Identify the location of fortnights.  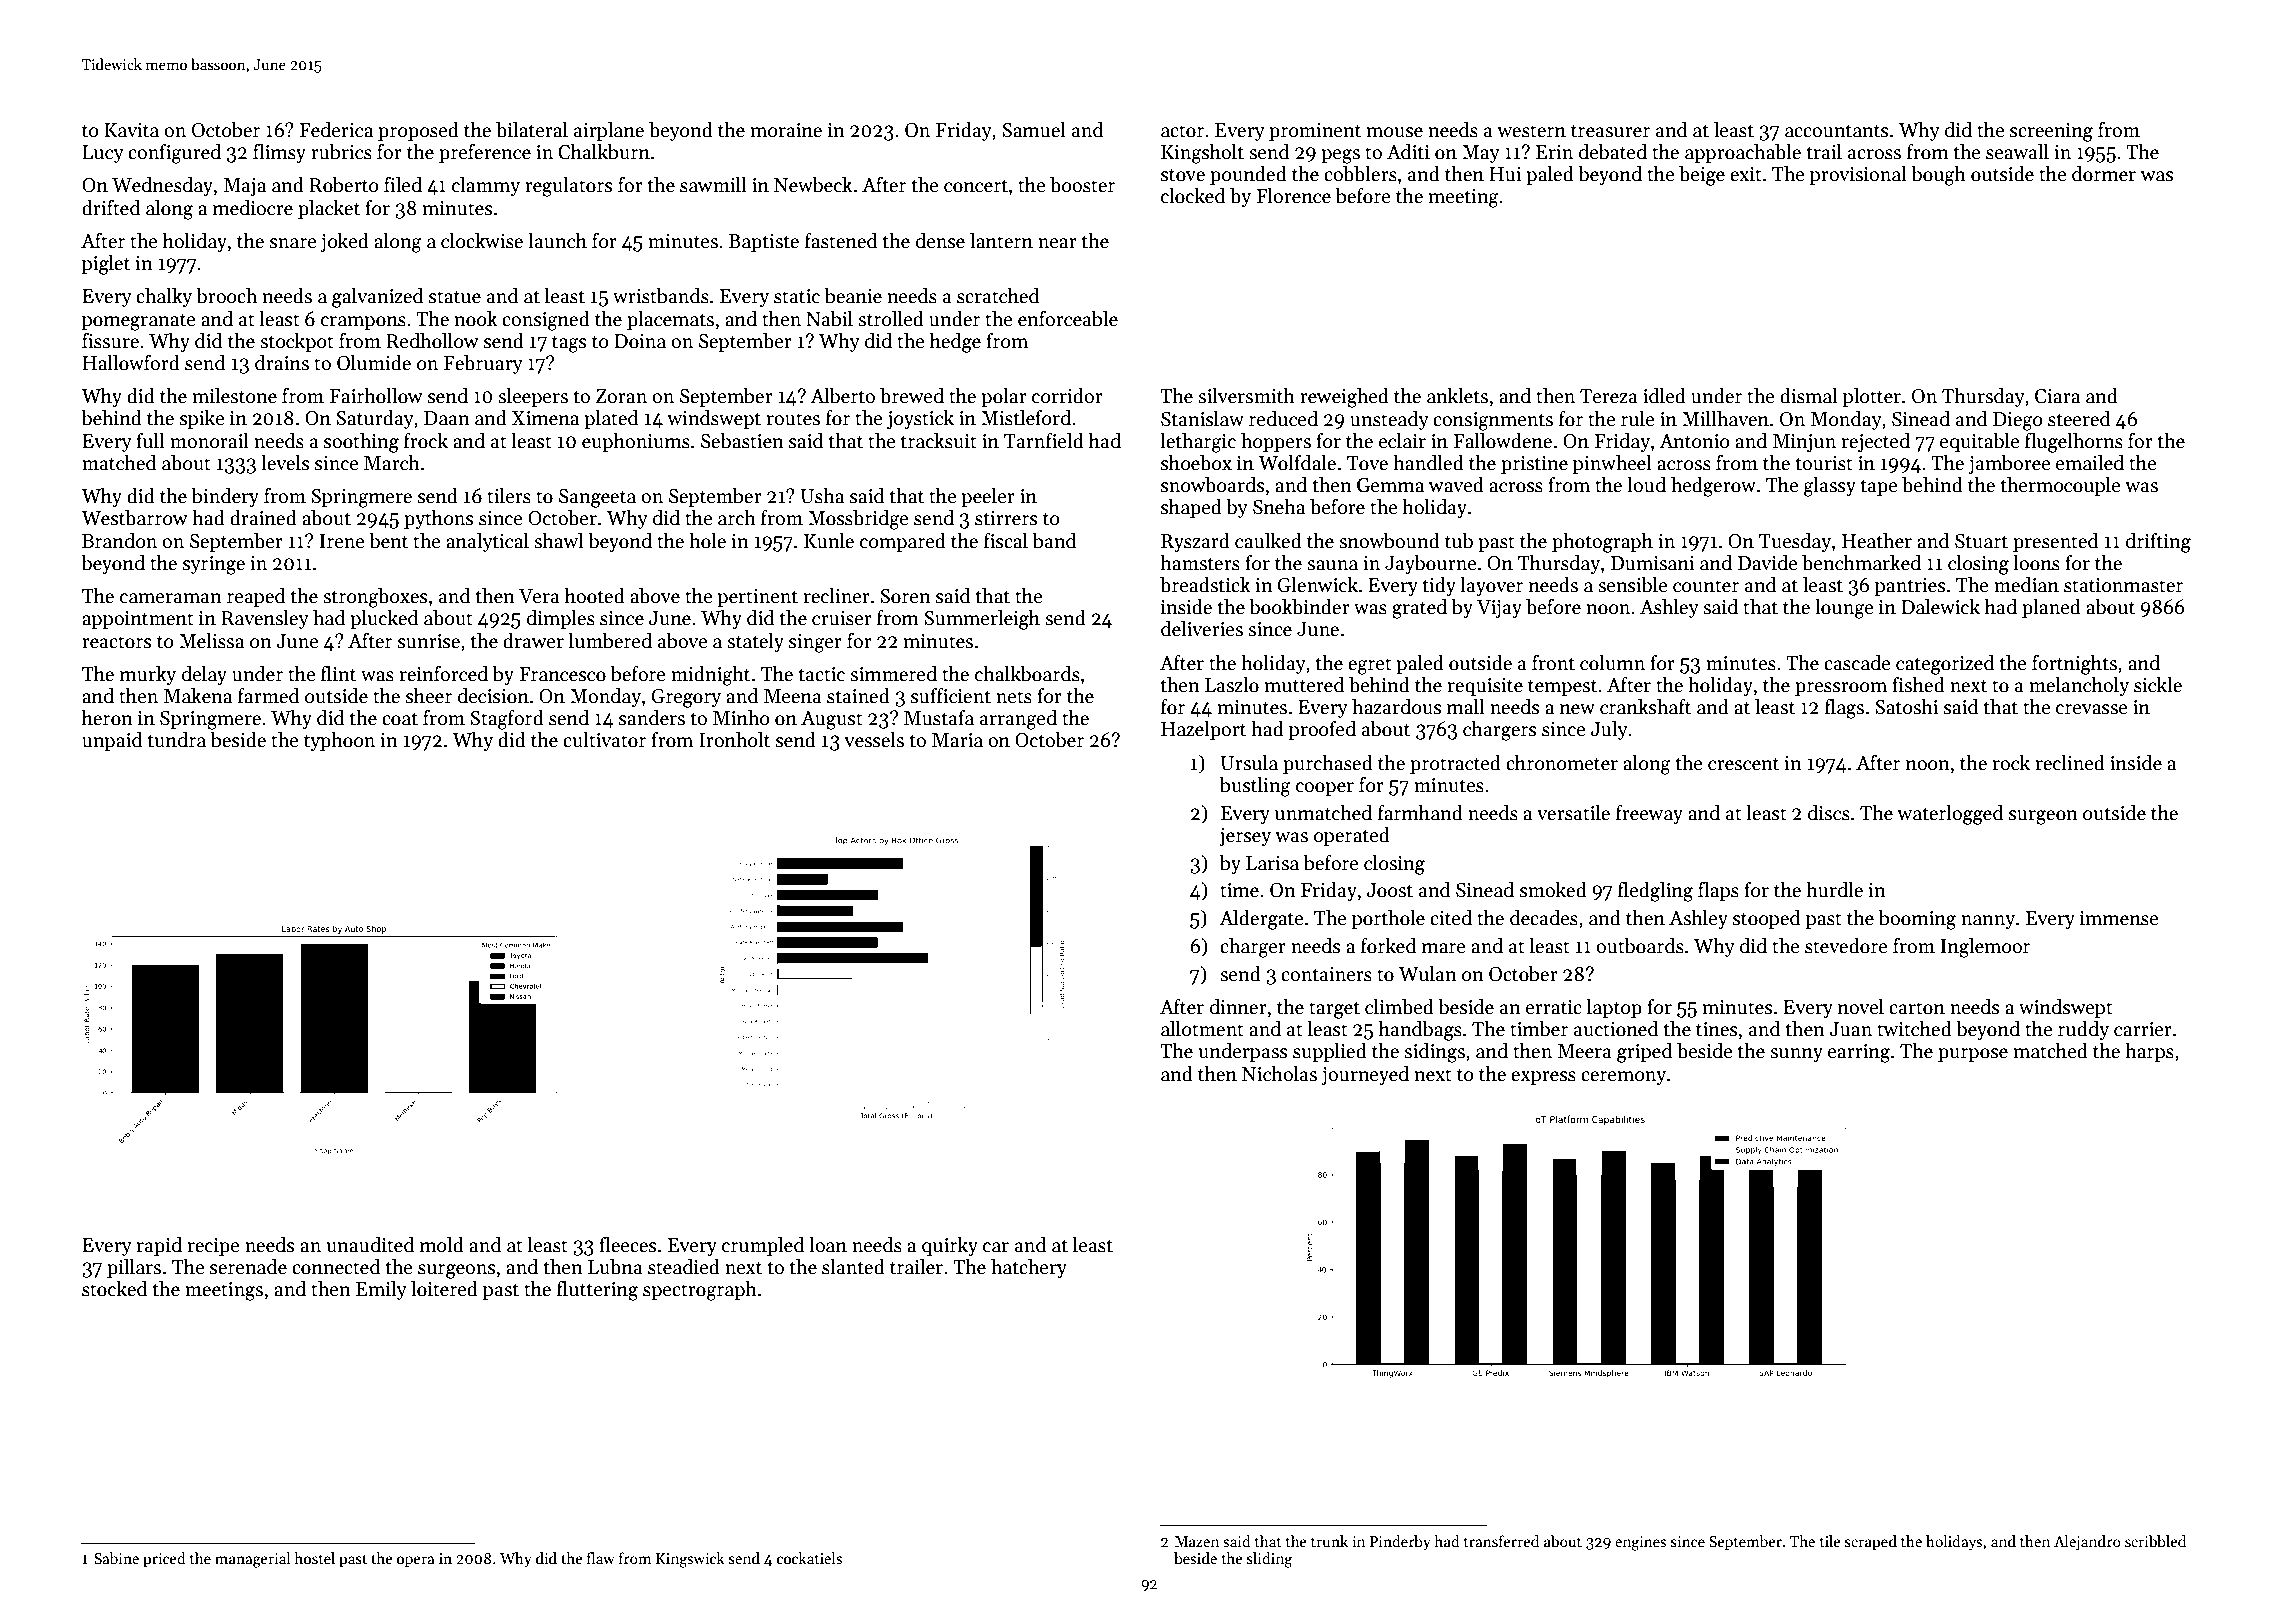
(2074, 665).
